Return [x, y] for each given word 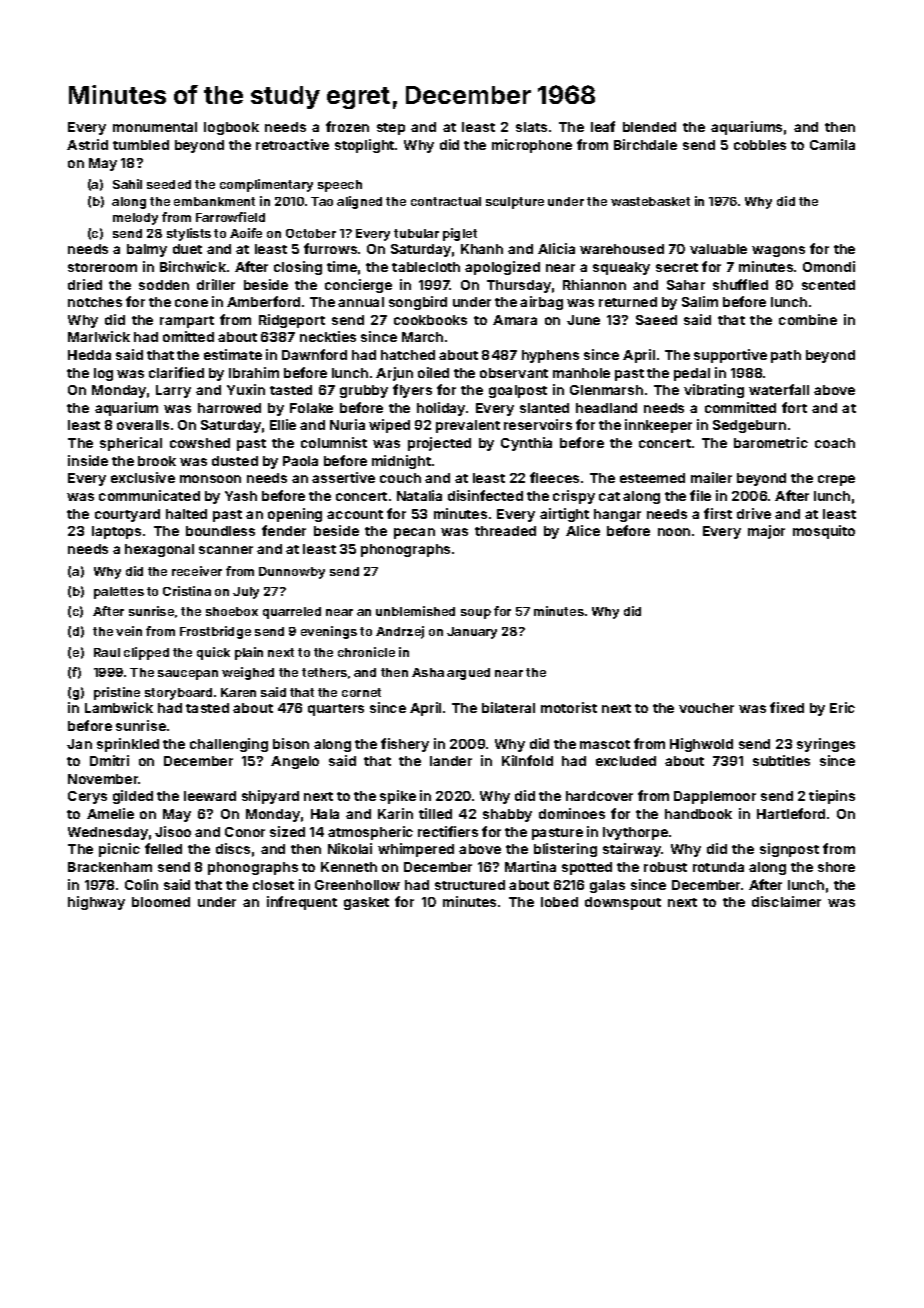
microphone [532, 146]
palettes [119, 593]
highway [96, 903]
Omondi [829, 266]
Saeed [656, 320]
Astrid [87, 144]
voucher [706, 708]
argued [468, 674]
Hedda [89, 355]
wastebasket [650, 201]
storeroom [102, 267]
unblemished [415, 611]
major [766, 532]
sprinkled [128, 745]
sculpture [515, 203]
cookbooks [430, 320]
